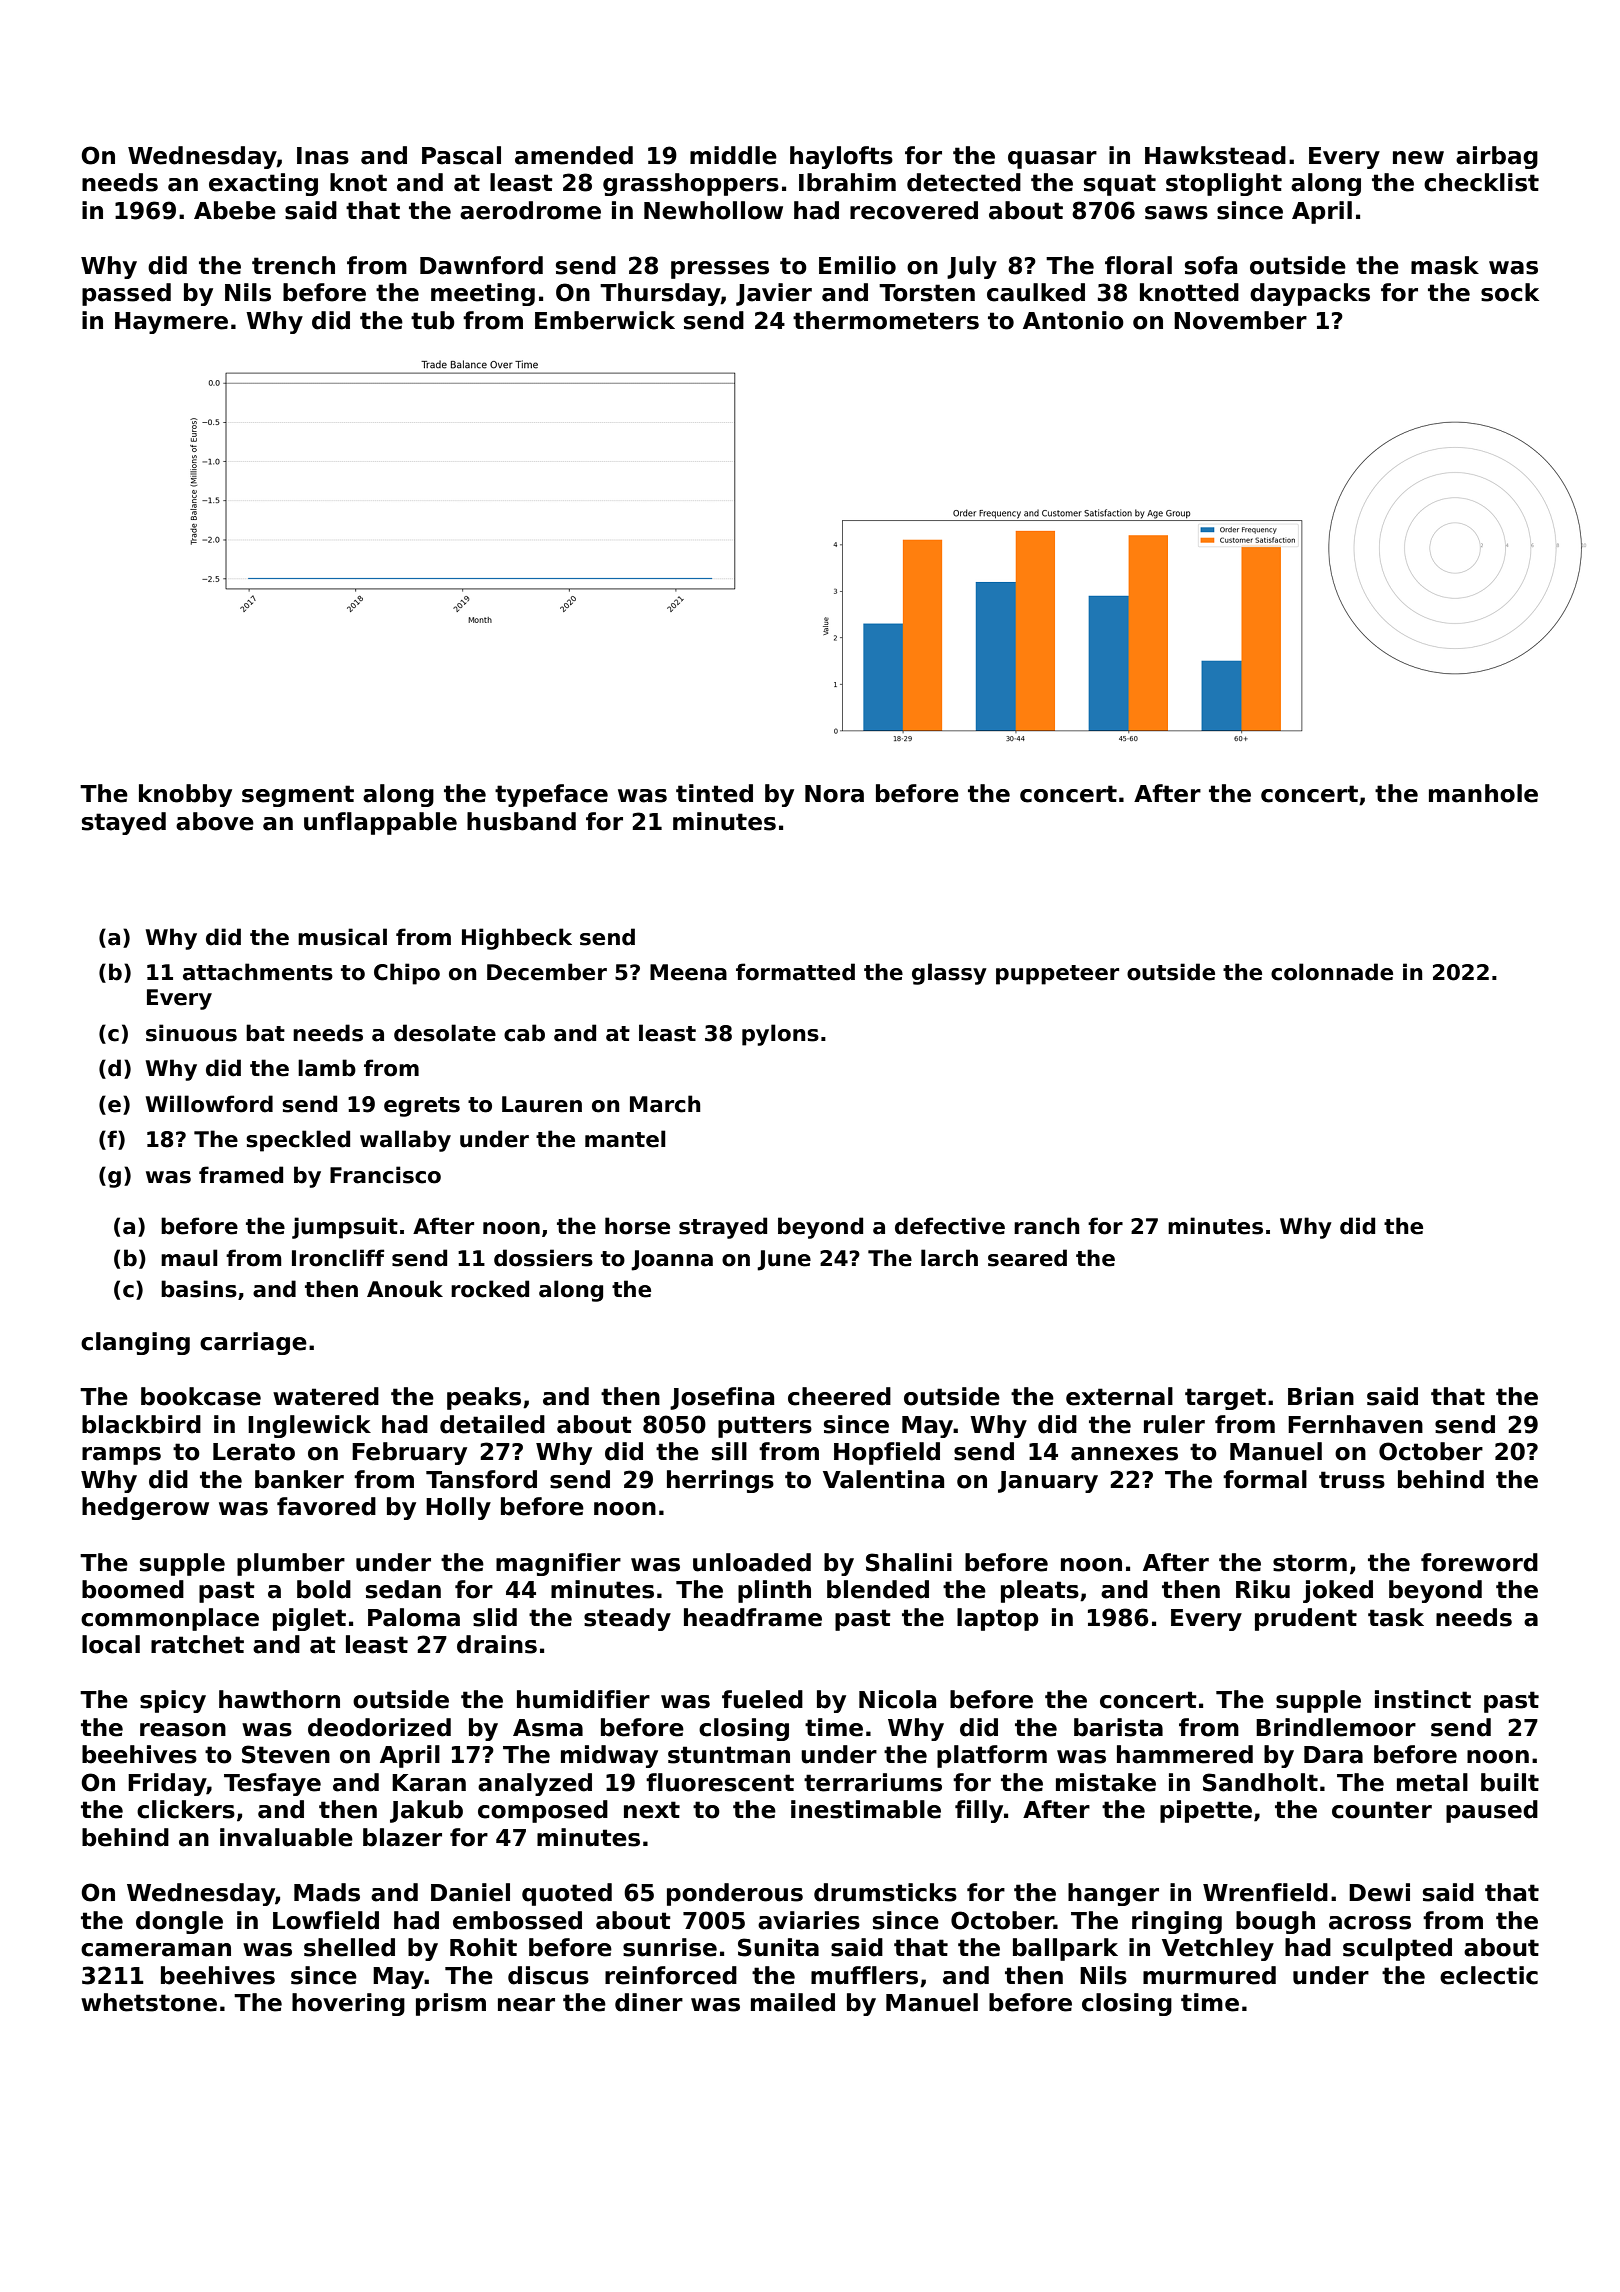 The width and height of the screenshot is (1620, 2292). I want to click on Anouk, so click(405, 1289).
